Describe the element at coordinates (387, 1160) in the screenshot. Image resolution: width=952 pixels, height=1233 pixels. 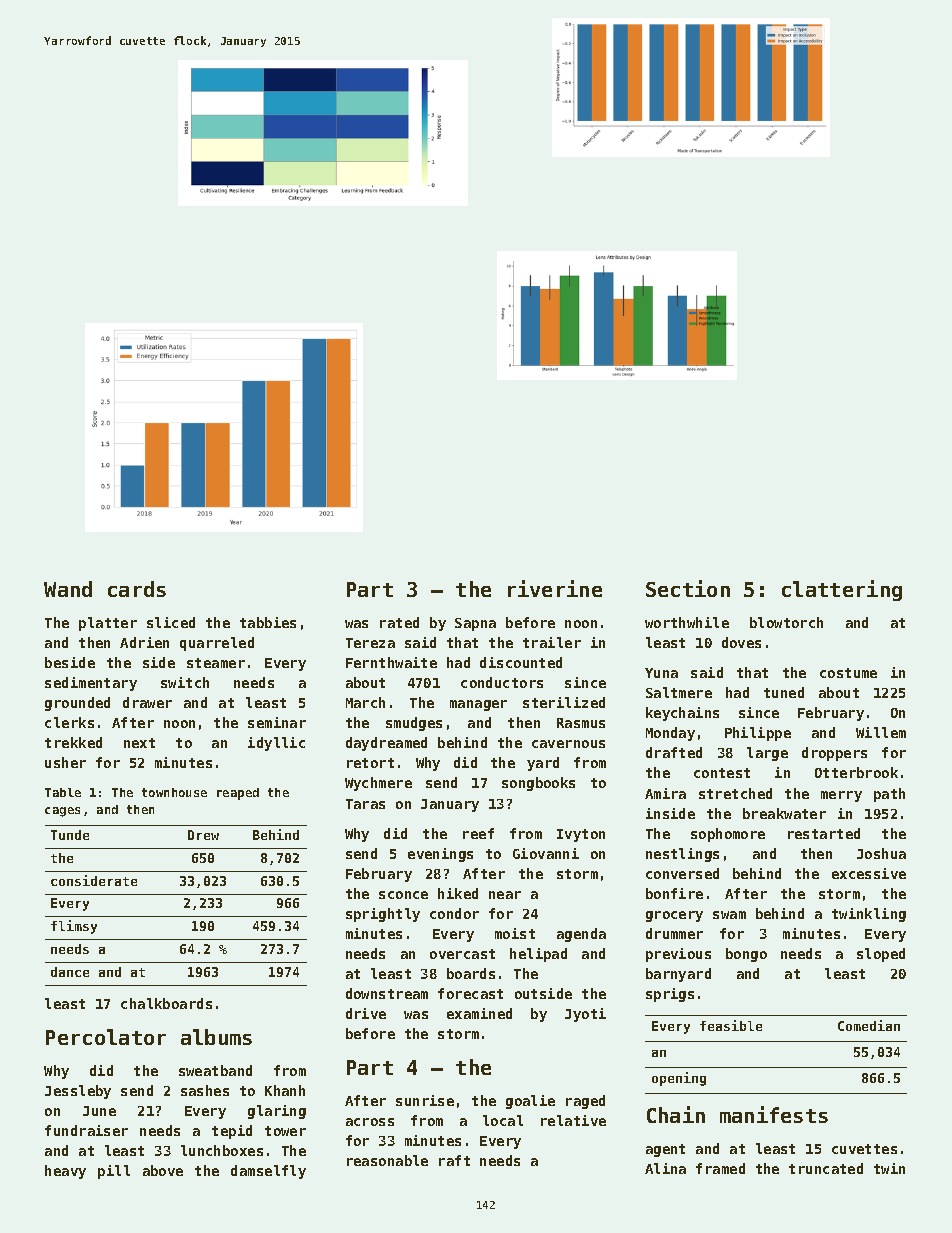
I see `reasonable` at that location.
